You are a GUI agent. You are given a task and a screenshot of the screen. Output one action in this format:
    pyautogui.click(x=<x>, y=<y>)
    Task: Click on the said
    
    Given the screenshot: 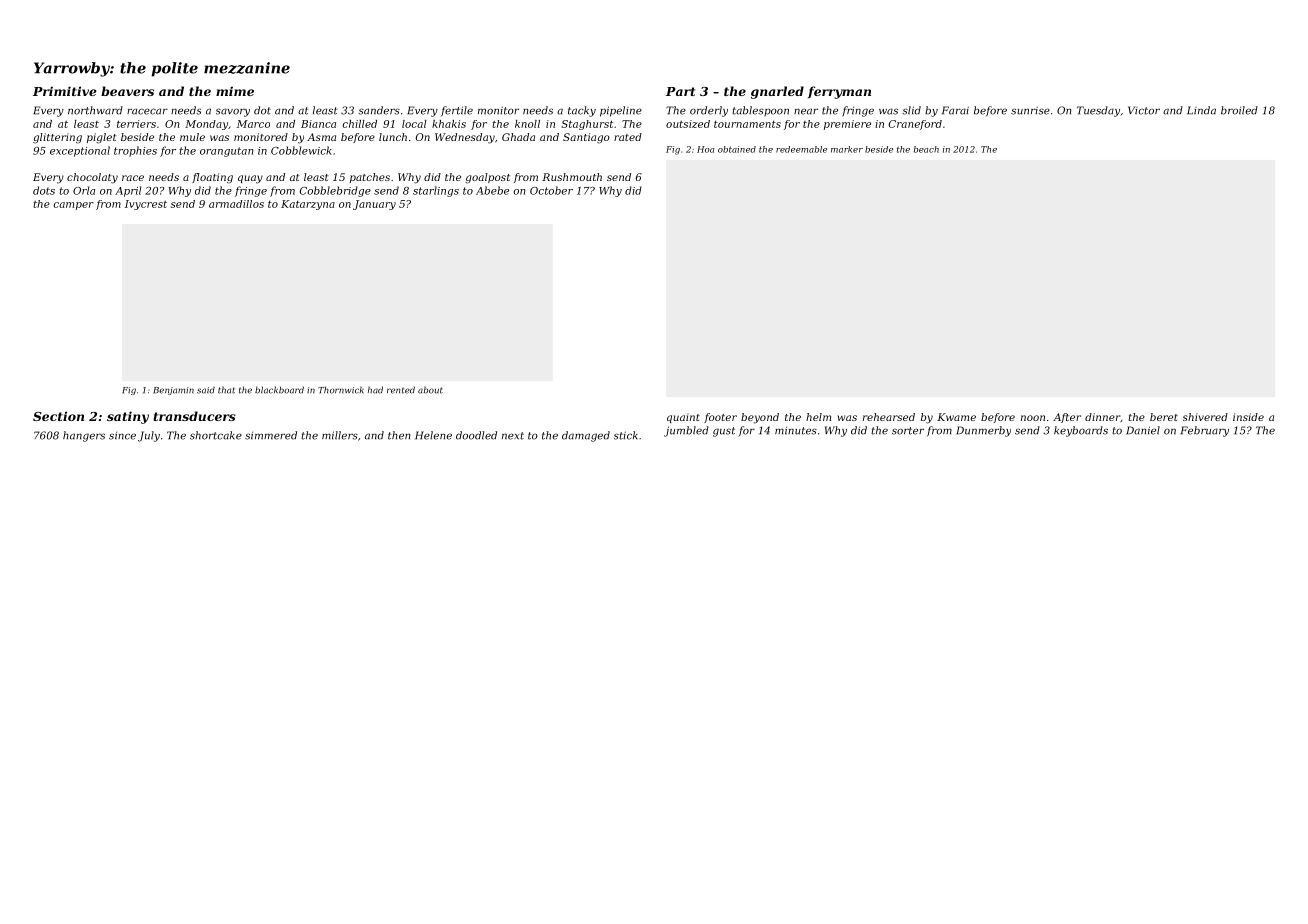 What is the action you would take?
    pyautogui.click(x=206, y=390)
